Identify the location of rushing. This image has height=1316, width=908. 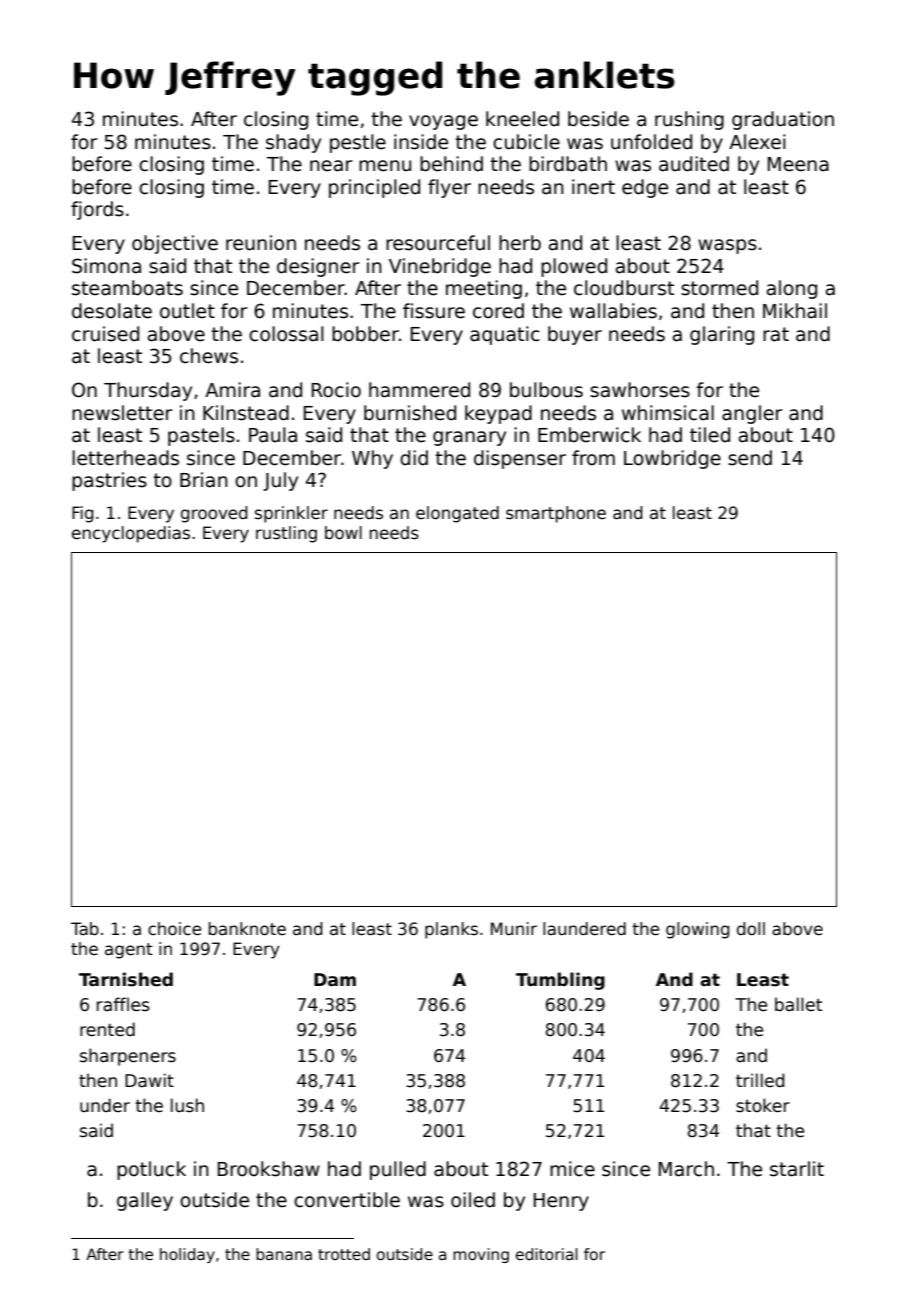
(689, 120).
